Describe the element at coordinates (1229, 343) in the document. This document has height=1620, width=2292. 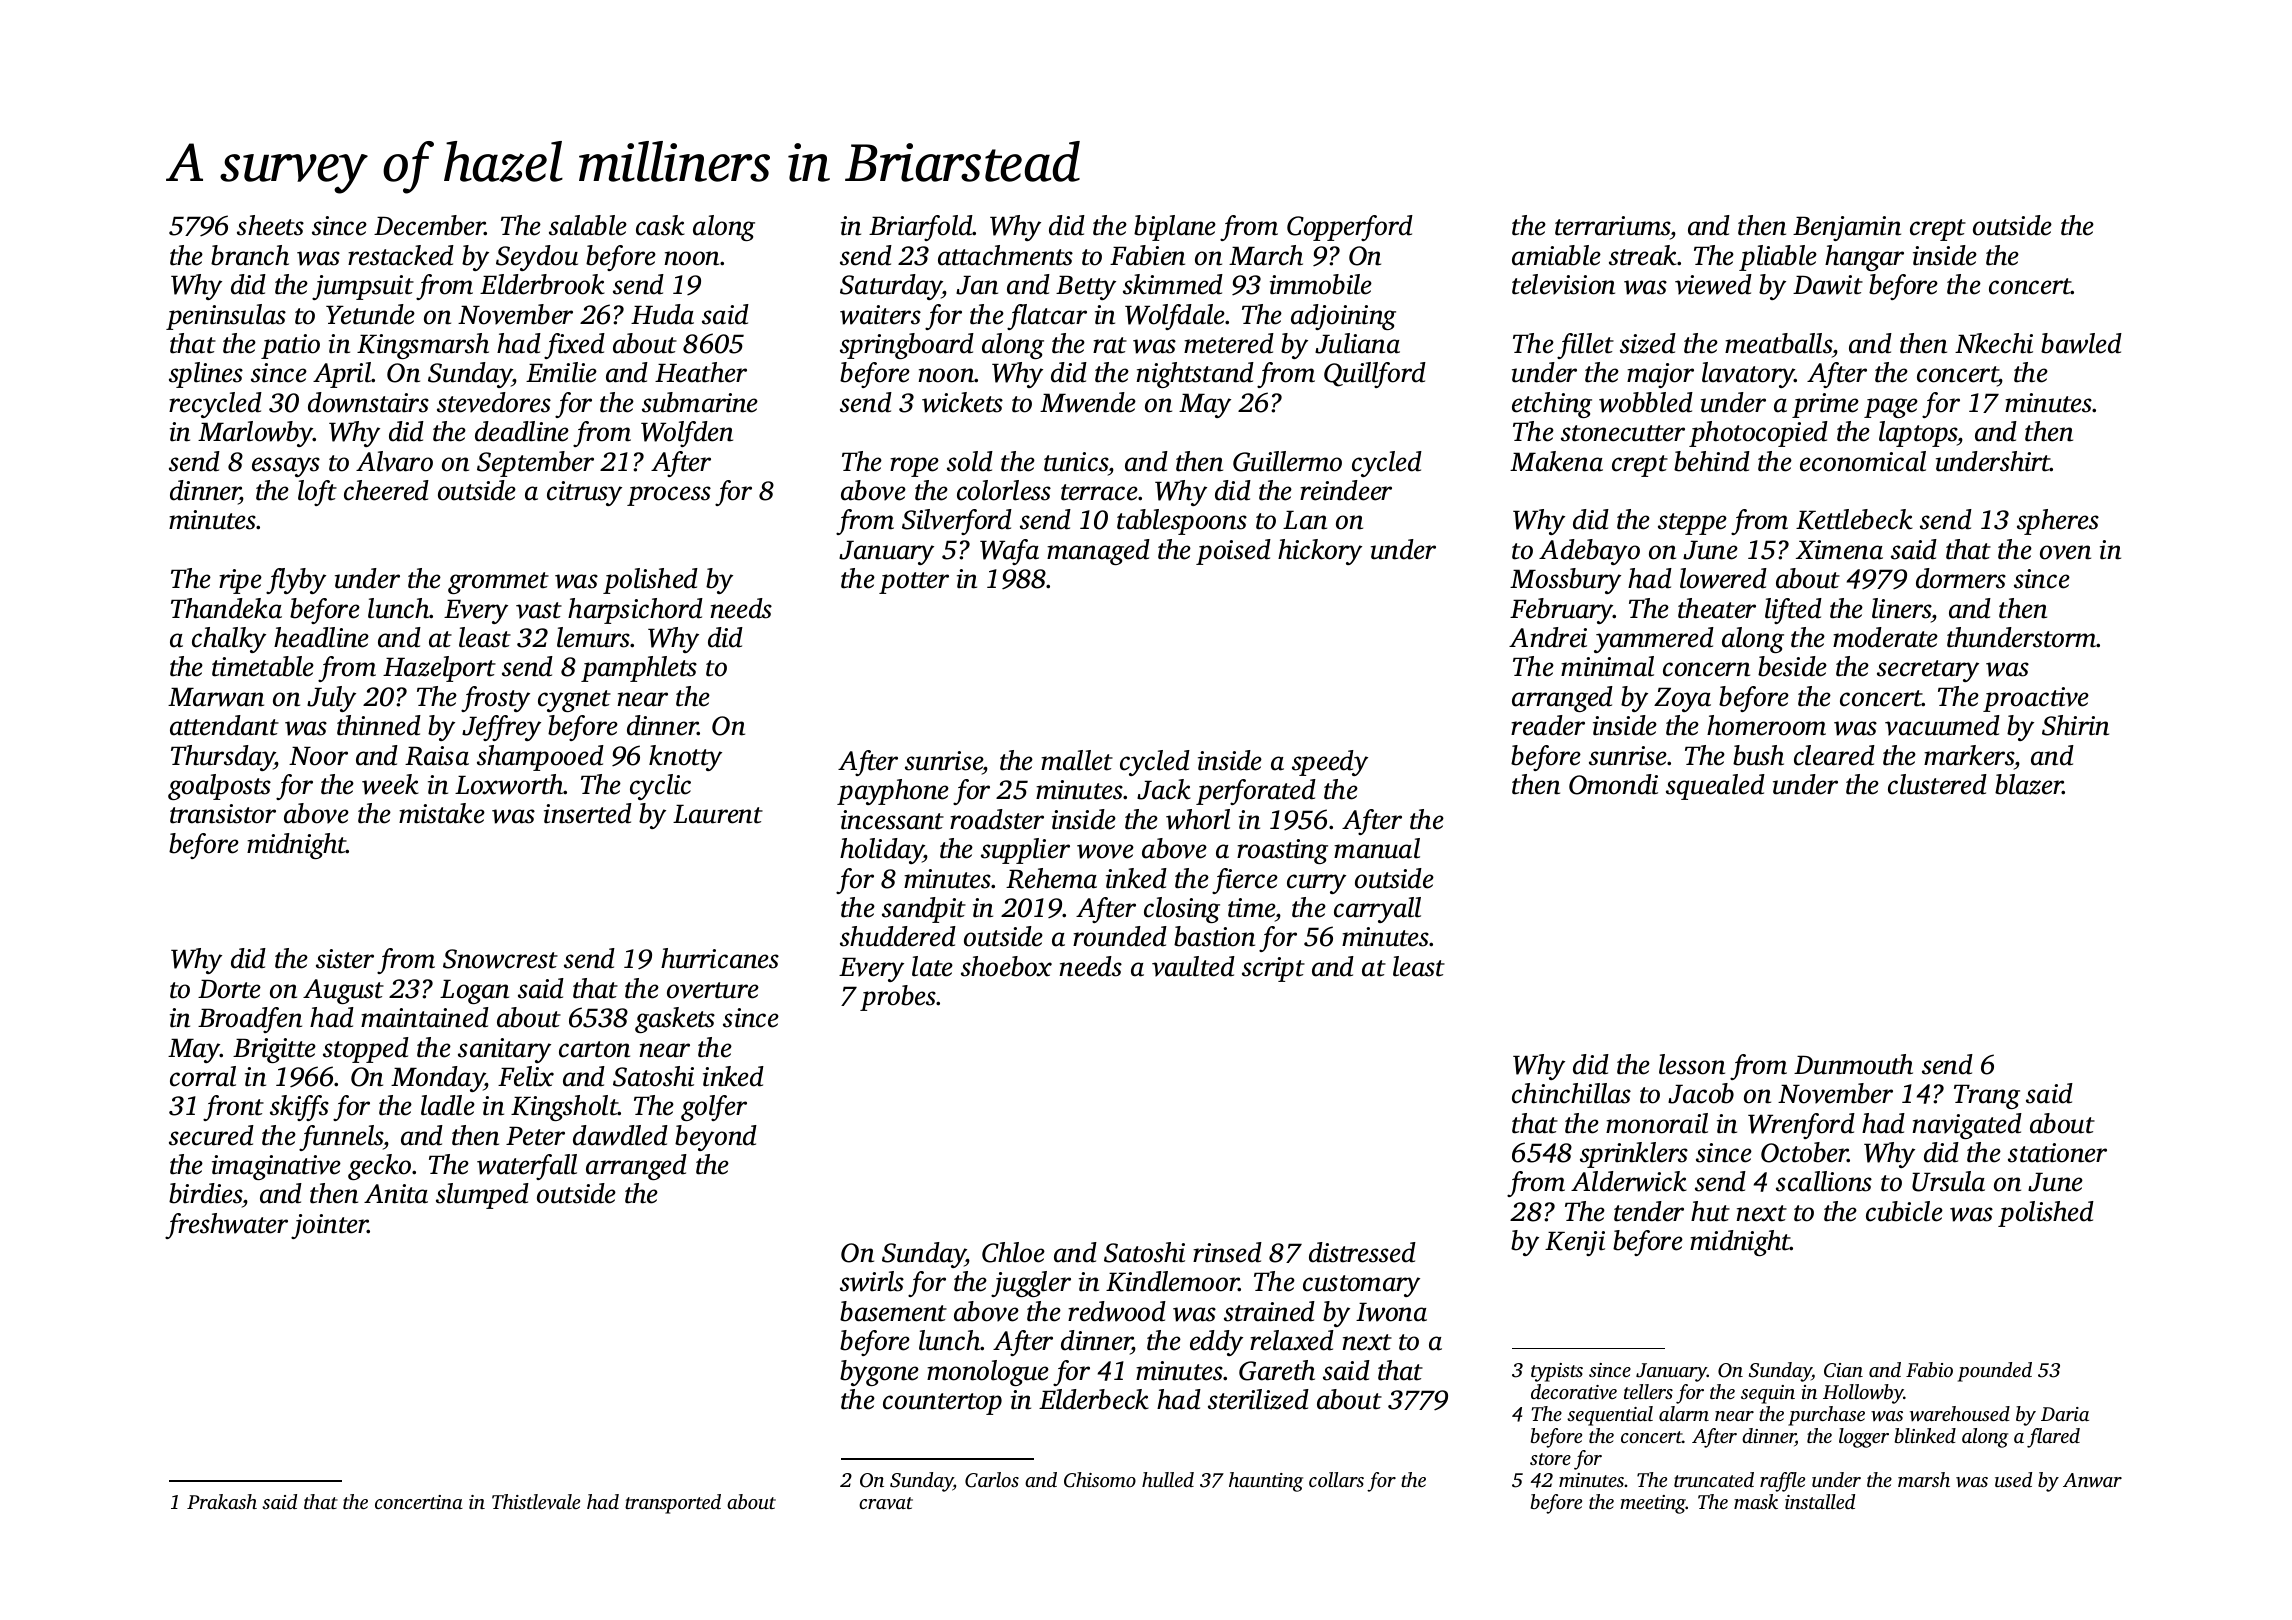
I see `metered` at that location.
